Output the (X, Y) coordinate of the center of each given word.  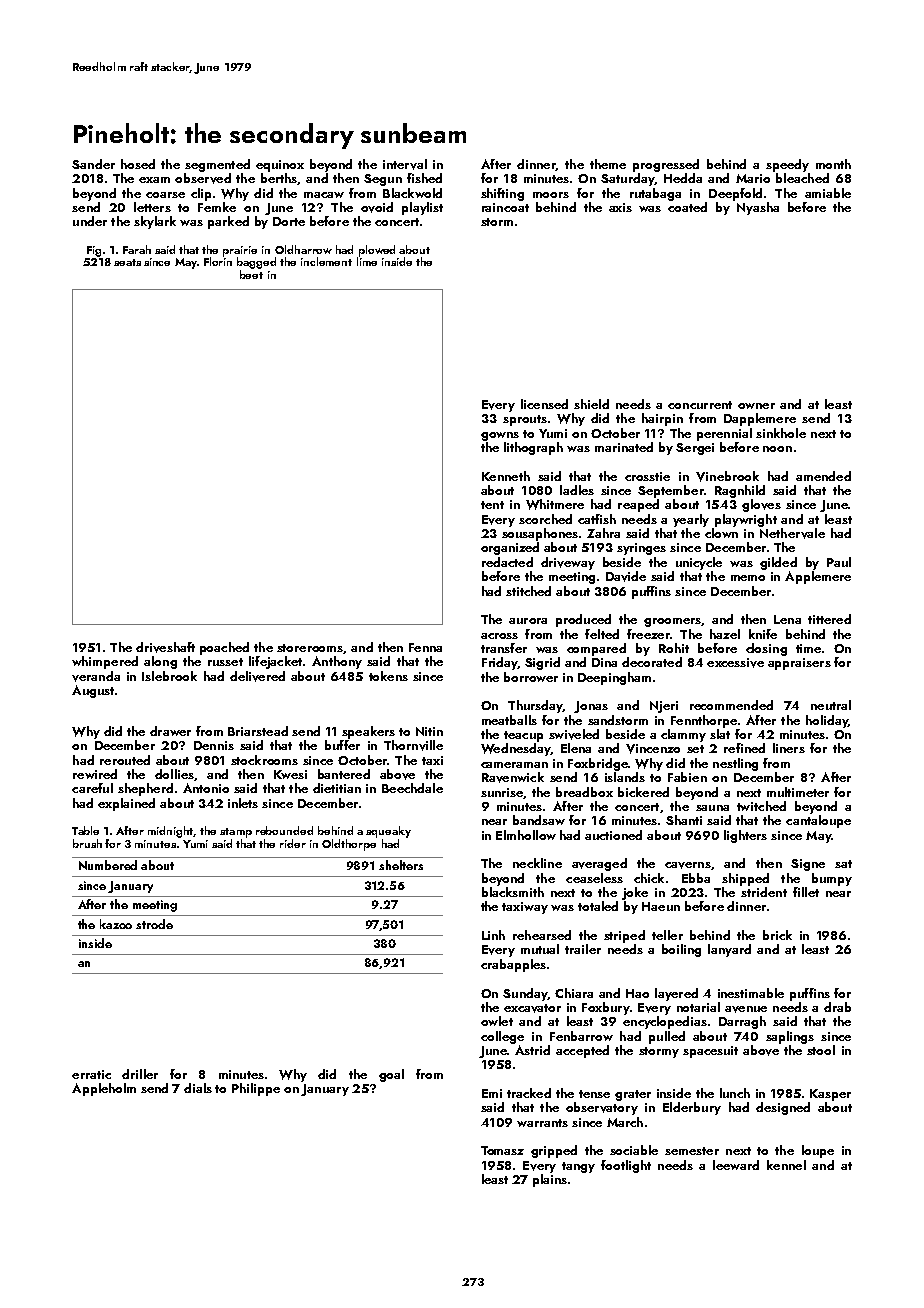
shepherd (145, 789)
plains (550, 1180)
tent (492, 505)
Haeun (661, 906)
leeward (736, 1165)
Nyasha (758, 208)
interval (405, 164)
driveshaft (165, 647)
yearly (691, 520)
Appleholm (104, 1089)
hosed (138, 164)
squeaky (388, 832)
